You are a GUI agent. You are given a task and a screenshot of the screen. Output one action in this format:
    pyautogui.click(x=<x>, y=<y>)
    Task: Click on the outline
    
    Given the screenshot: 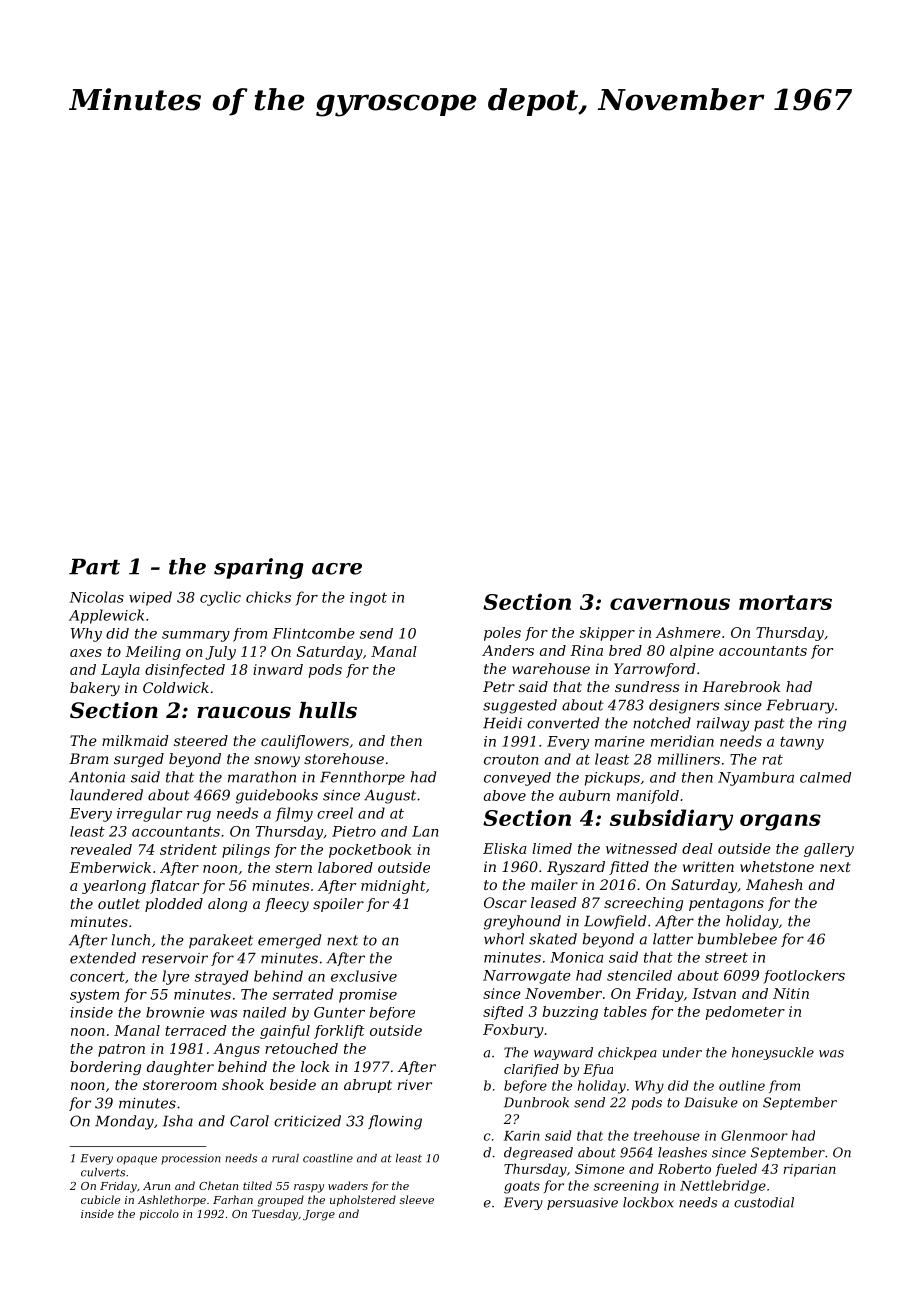 What is the action you would take?
    pyautogui.click(x=742, y=1085)
